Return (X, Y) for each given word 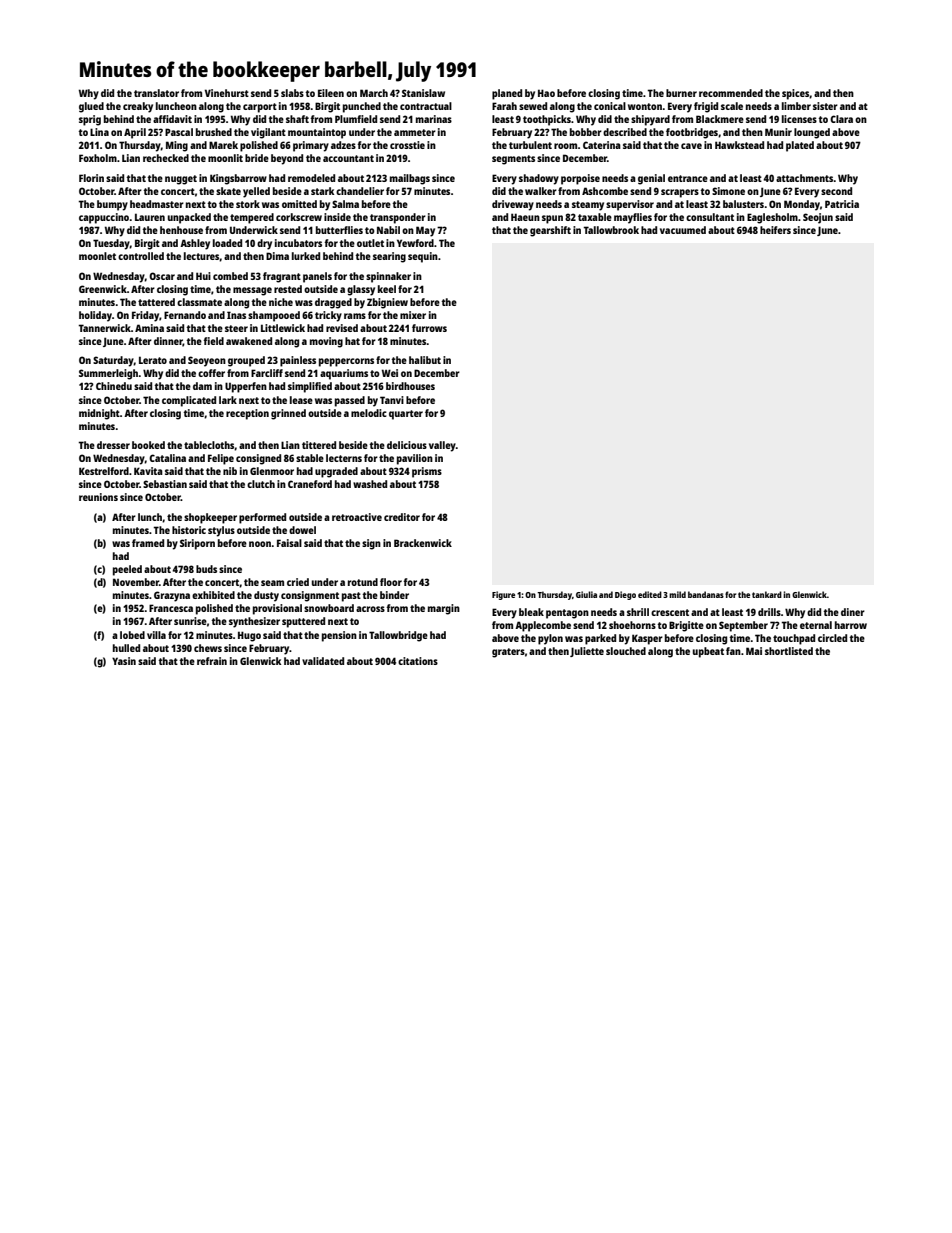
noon (260, 544)
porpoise (580, 179)
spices (795, 94)
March (374, 93)
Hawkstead (739, 145)
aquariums (344, 374)
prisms (427, 472)
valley (442, 446)
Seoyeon (207, 361)
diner (853, 612)
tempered (252, 218)
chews (208, 648)
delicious (407, 445)
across (370, 609)
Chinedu (114, 386)
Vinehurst (227, 93)
